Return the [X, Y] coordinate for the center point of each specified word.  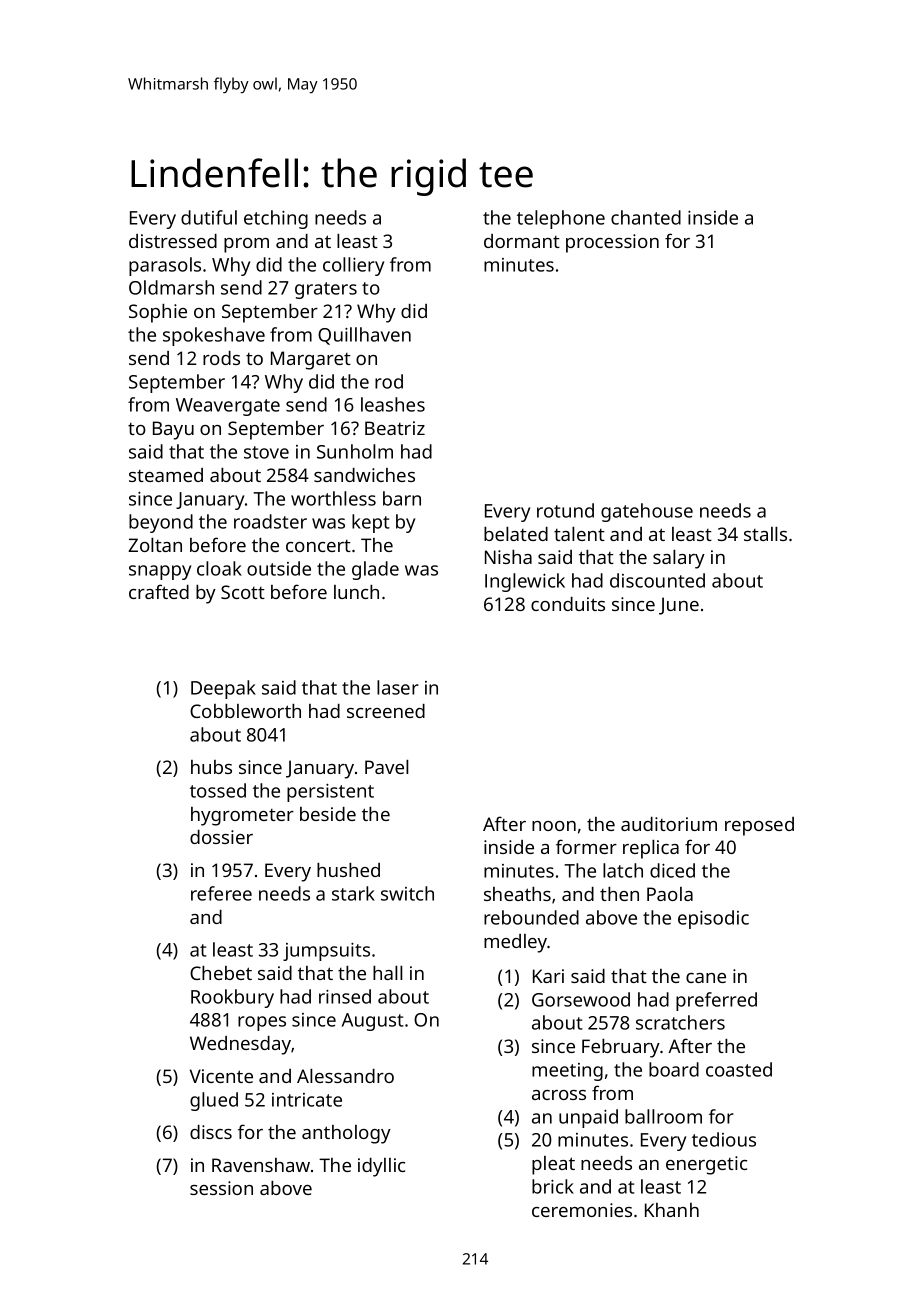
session [221, 1188]
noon [554, 826]
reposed [759, 826]
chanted [646, 217]
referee [221, 893]
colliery [353, 266]
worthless [333, 498]
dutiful [209, 217]
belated [516, 534]
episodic [713, 919]
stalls [765, 534]
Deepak [223, 689]
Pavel [386, 767]
